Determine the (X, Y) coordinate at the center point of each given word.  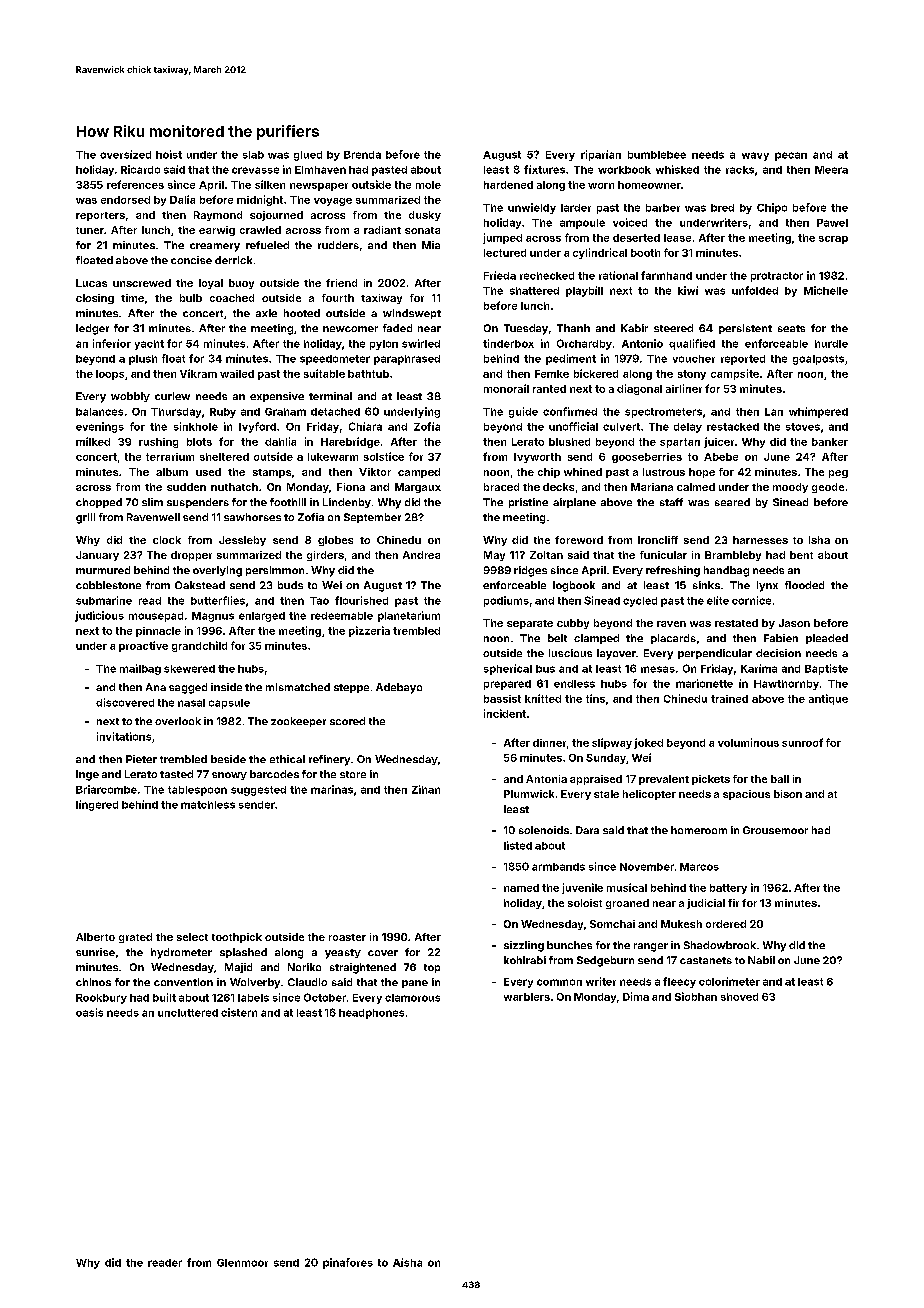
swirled (421, 343)
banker (830, 442)
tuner (90, 230)
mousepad (156, 617)
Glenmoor (242, 1263)
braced (501, 487)
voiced (630, 222)
